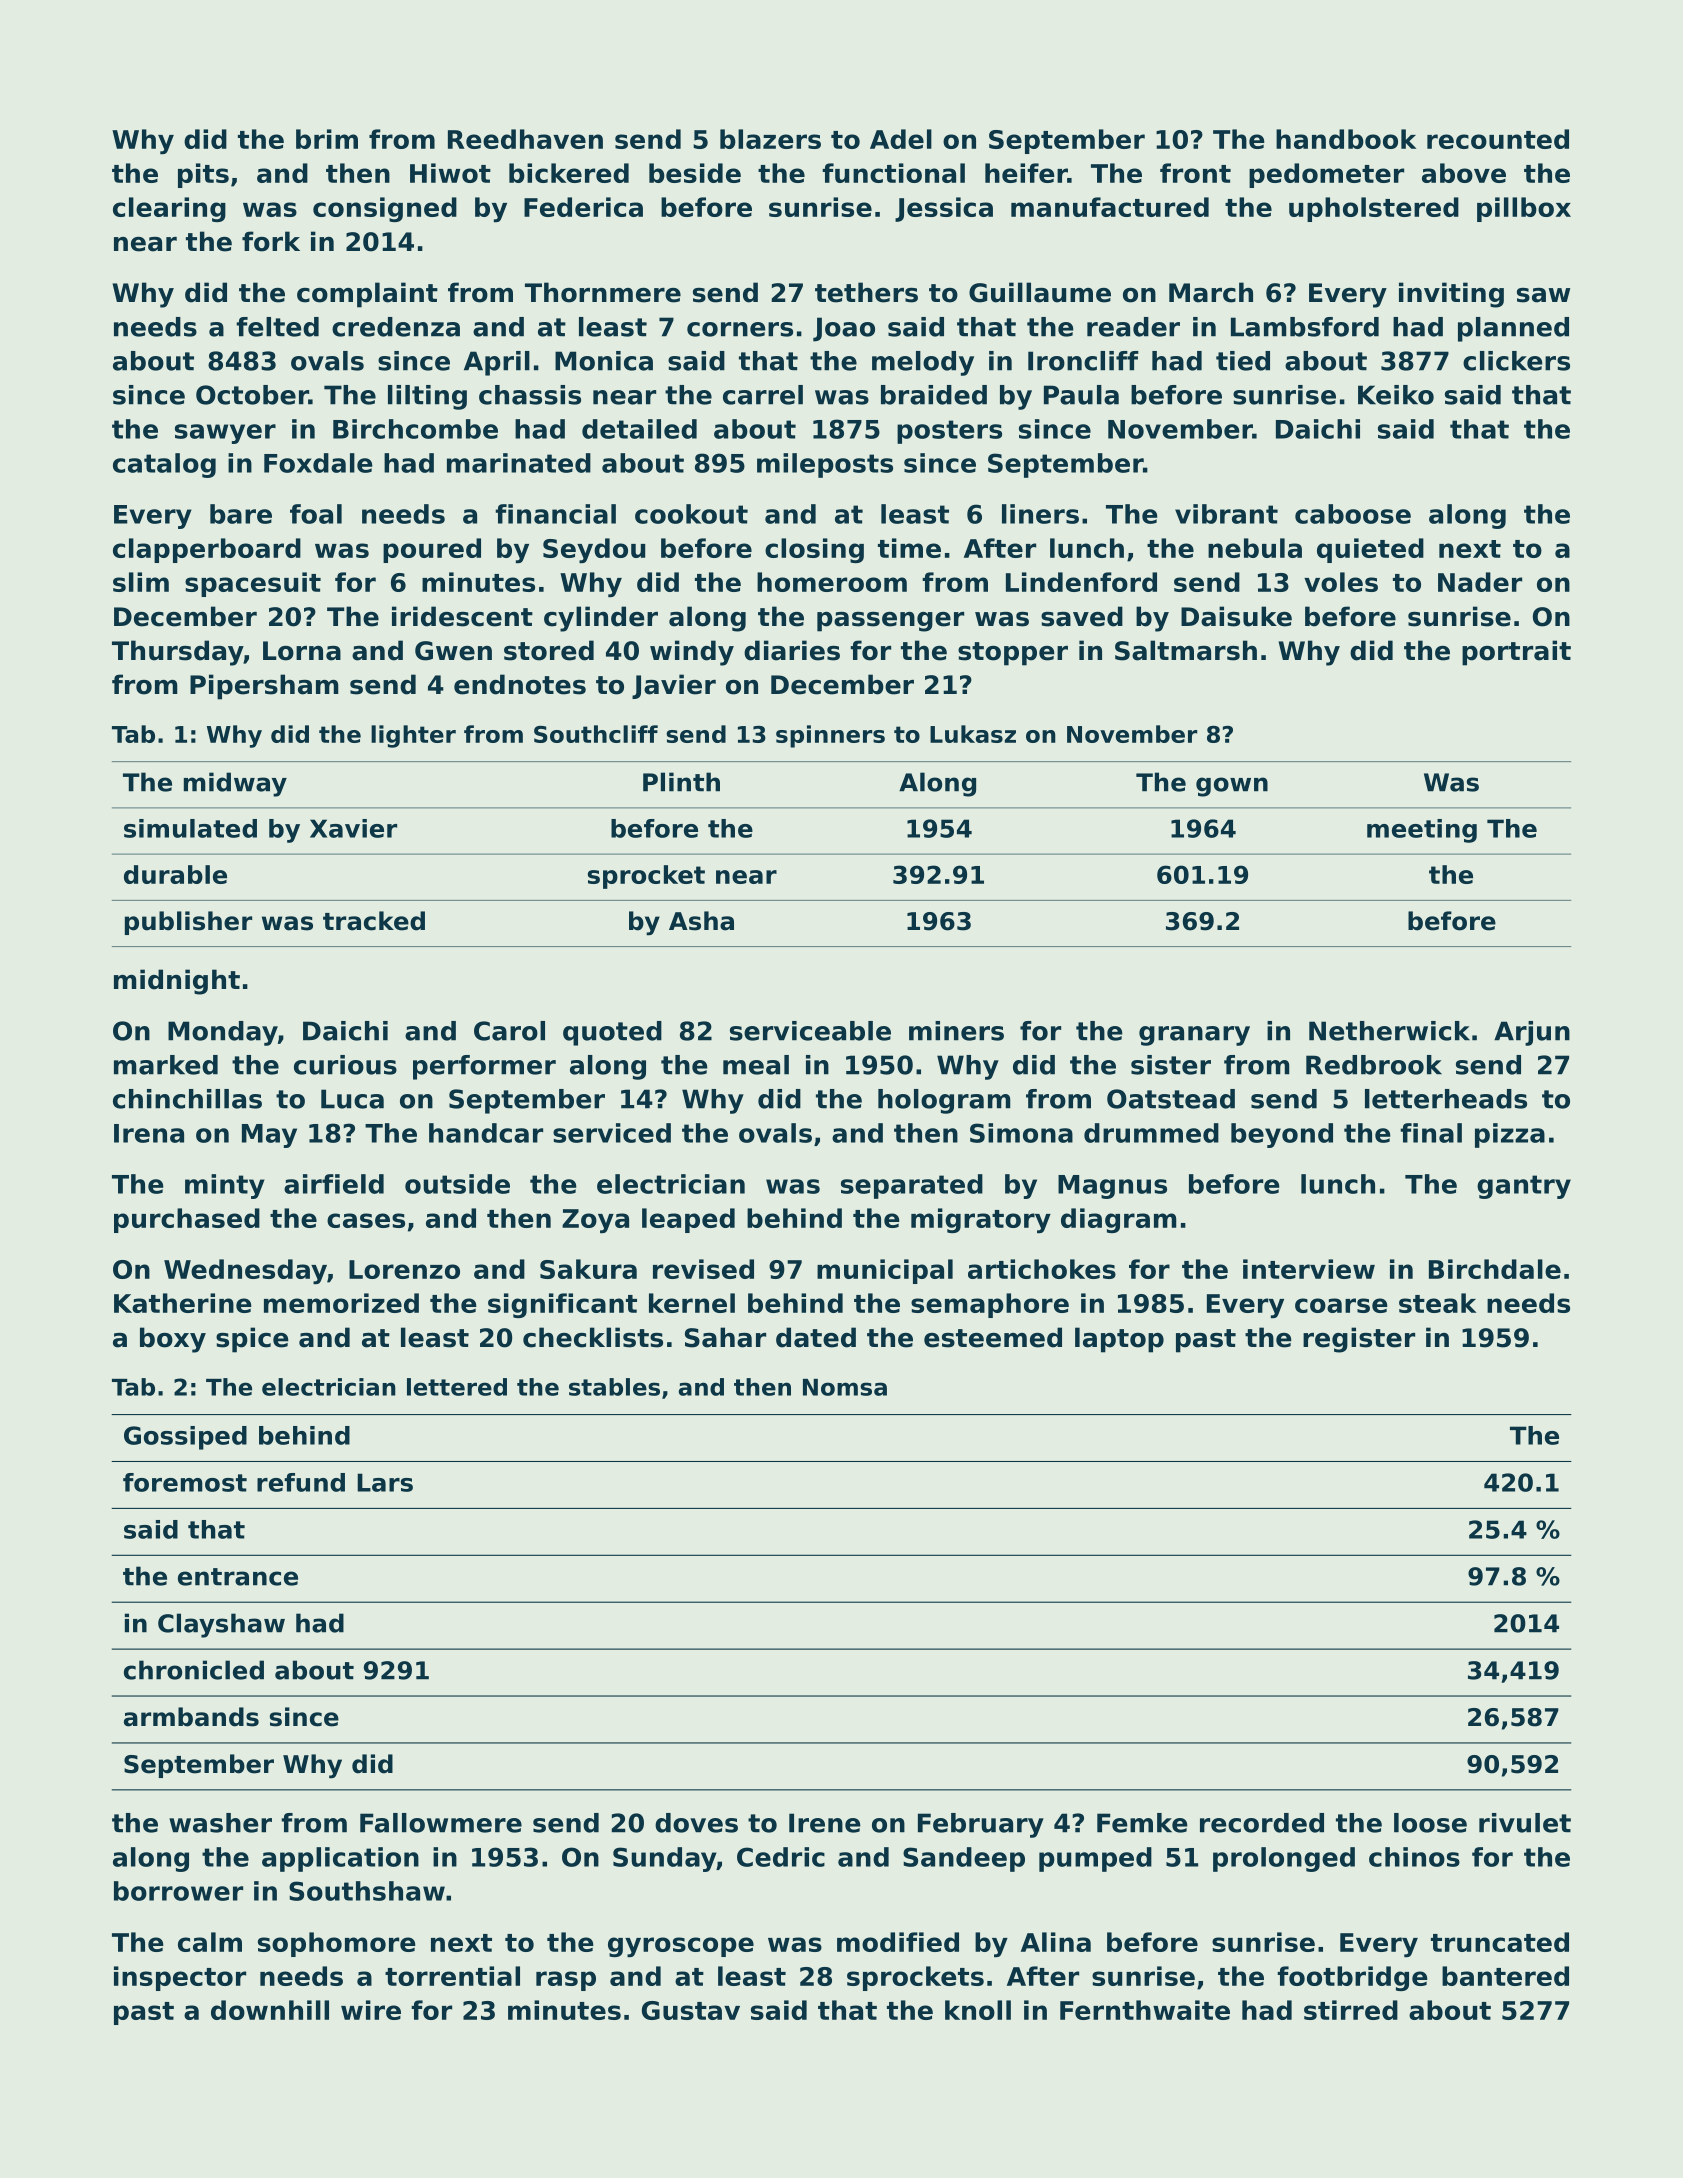 The height and width of the document is (2178, 1683). What do you see at coordinates (178, 1891) in the document?
I see `borrower` at bounding box center [178, 1891].
